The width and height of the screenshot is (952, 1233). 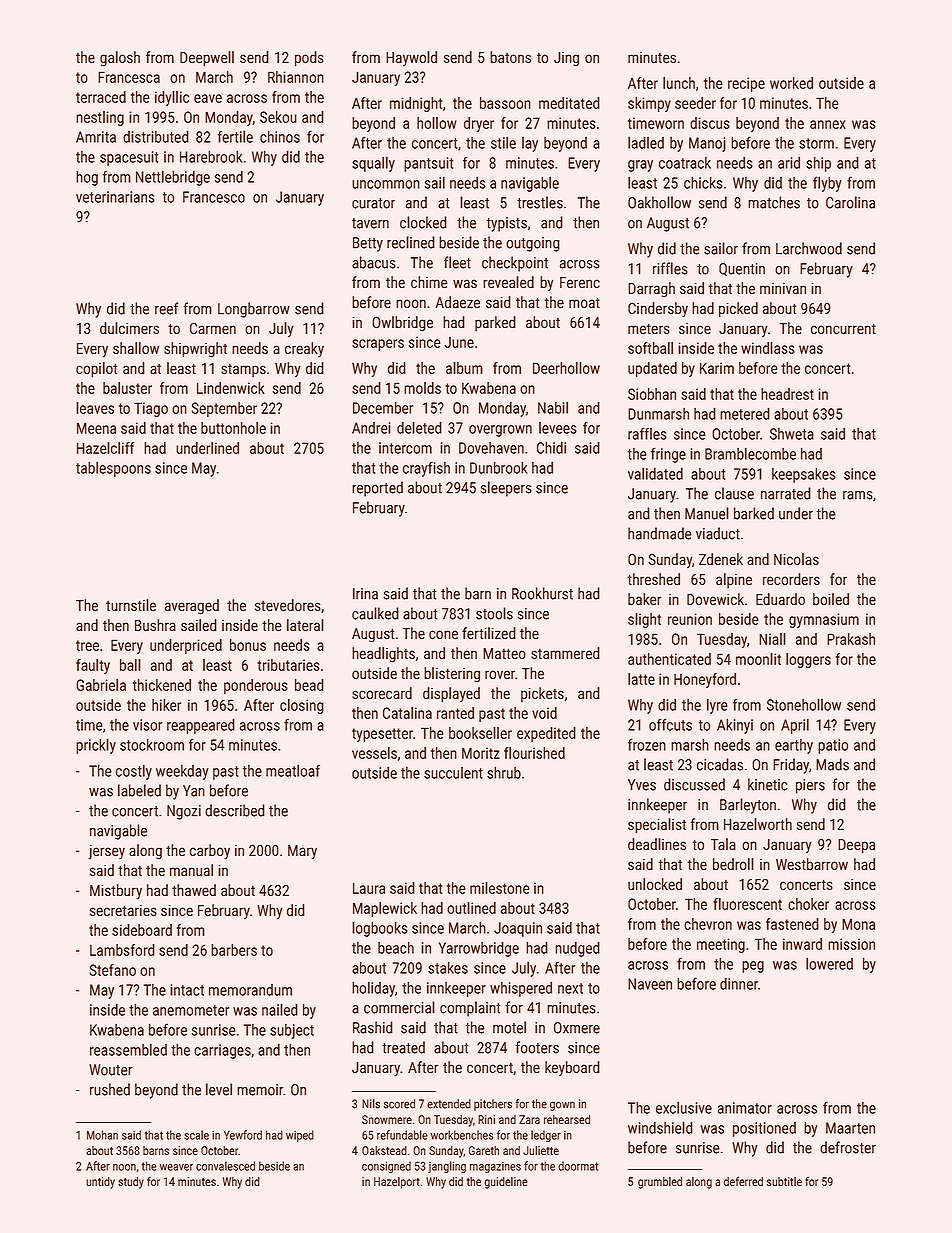 What do you see at coordinates (222, 1051) in the screenshot?
I see `carriages` at bounding box center [222, 1051].
